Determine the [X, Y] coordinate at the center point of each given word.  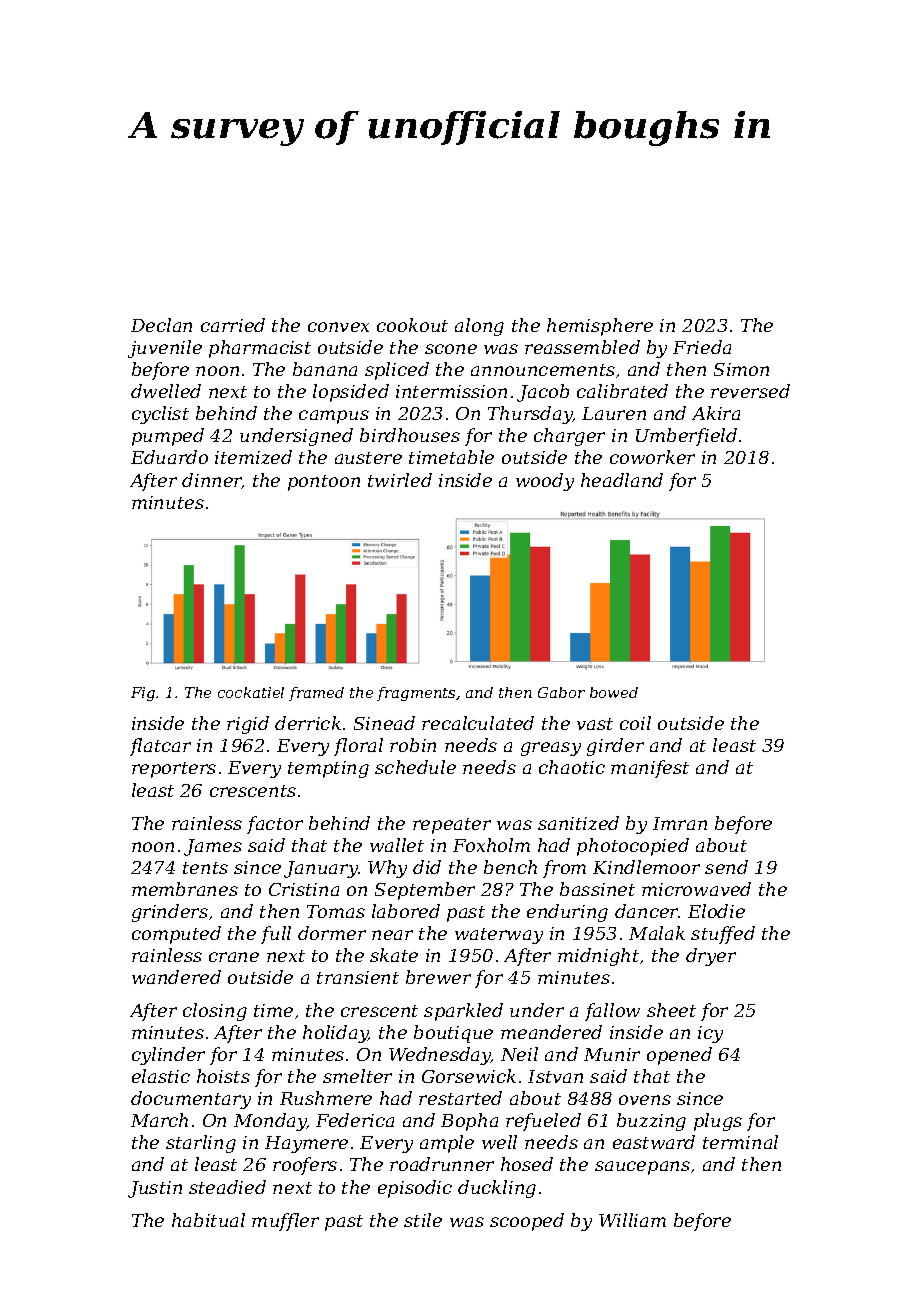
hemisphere [600, 327]
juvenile [165, 349]
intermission [451, 391]
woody [545, 482]
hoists [223, 1076]
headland [622, 480]
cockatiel [251, 692]
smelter [357, 1076]
